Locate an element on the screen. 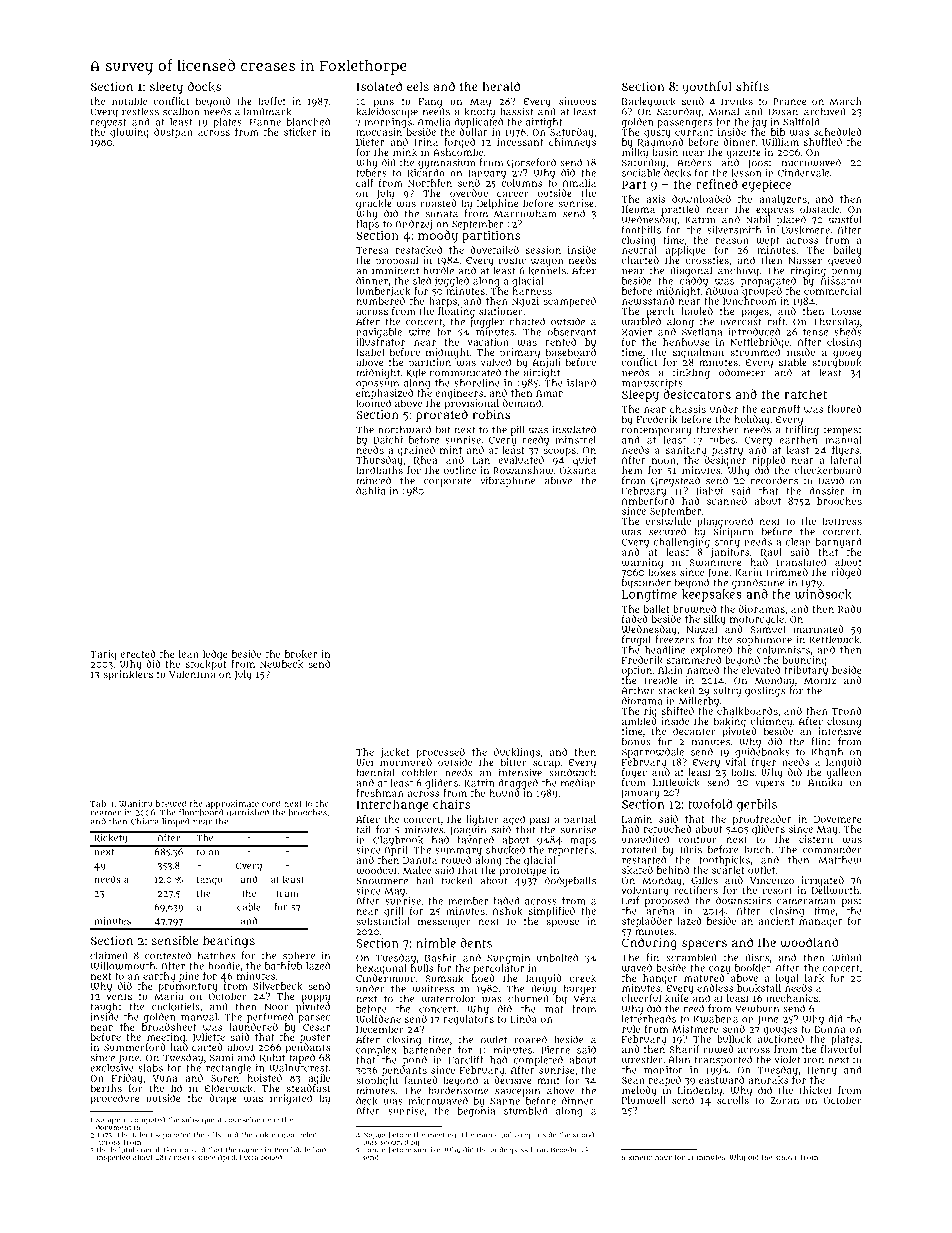 This screenshot has width=952, height=1233. scrolls is located at coordinates (733, 1100).
